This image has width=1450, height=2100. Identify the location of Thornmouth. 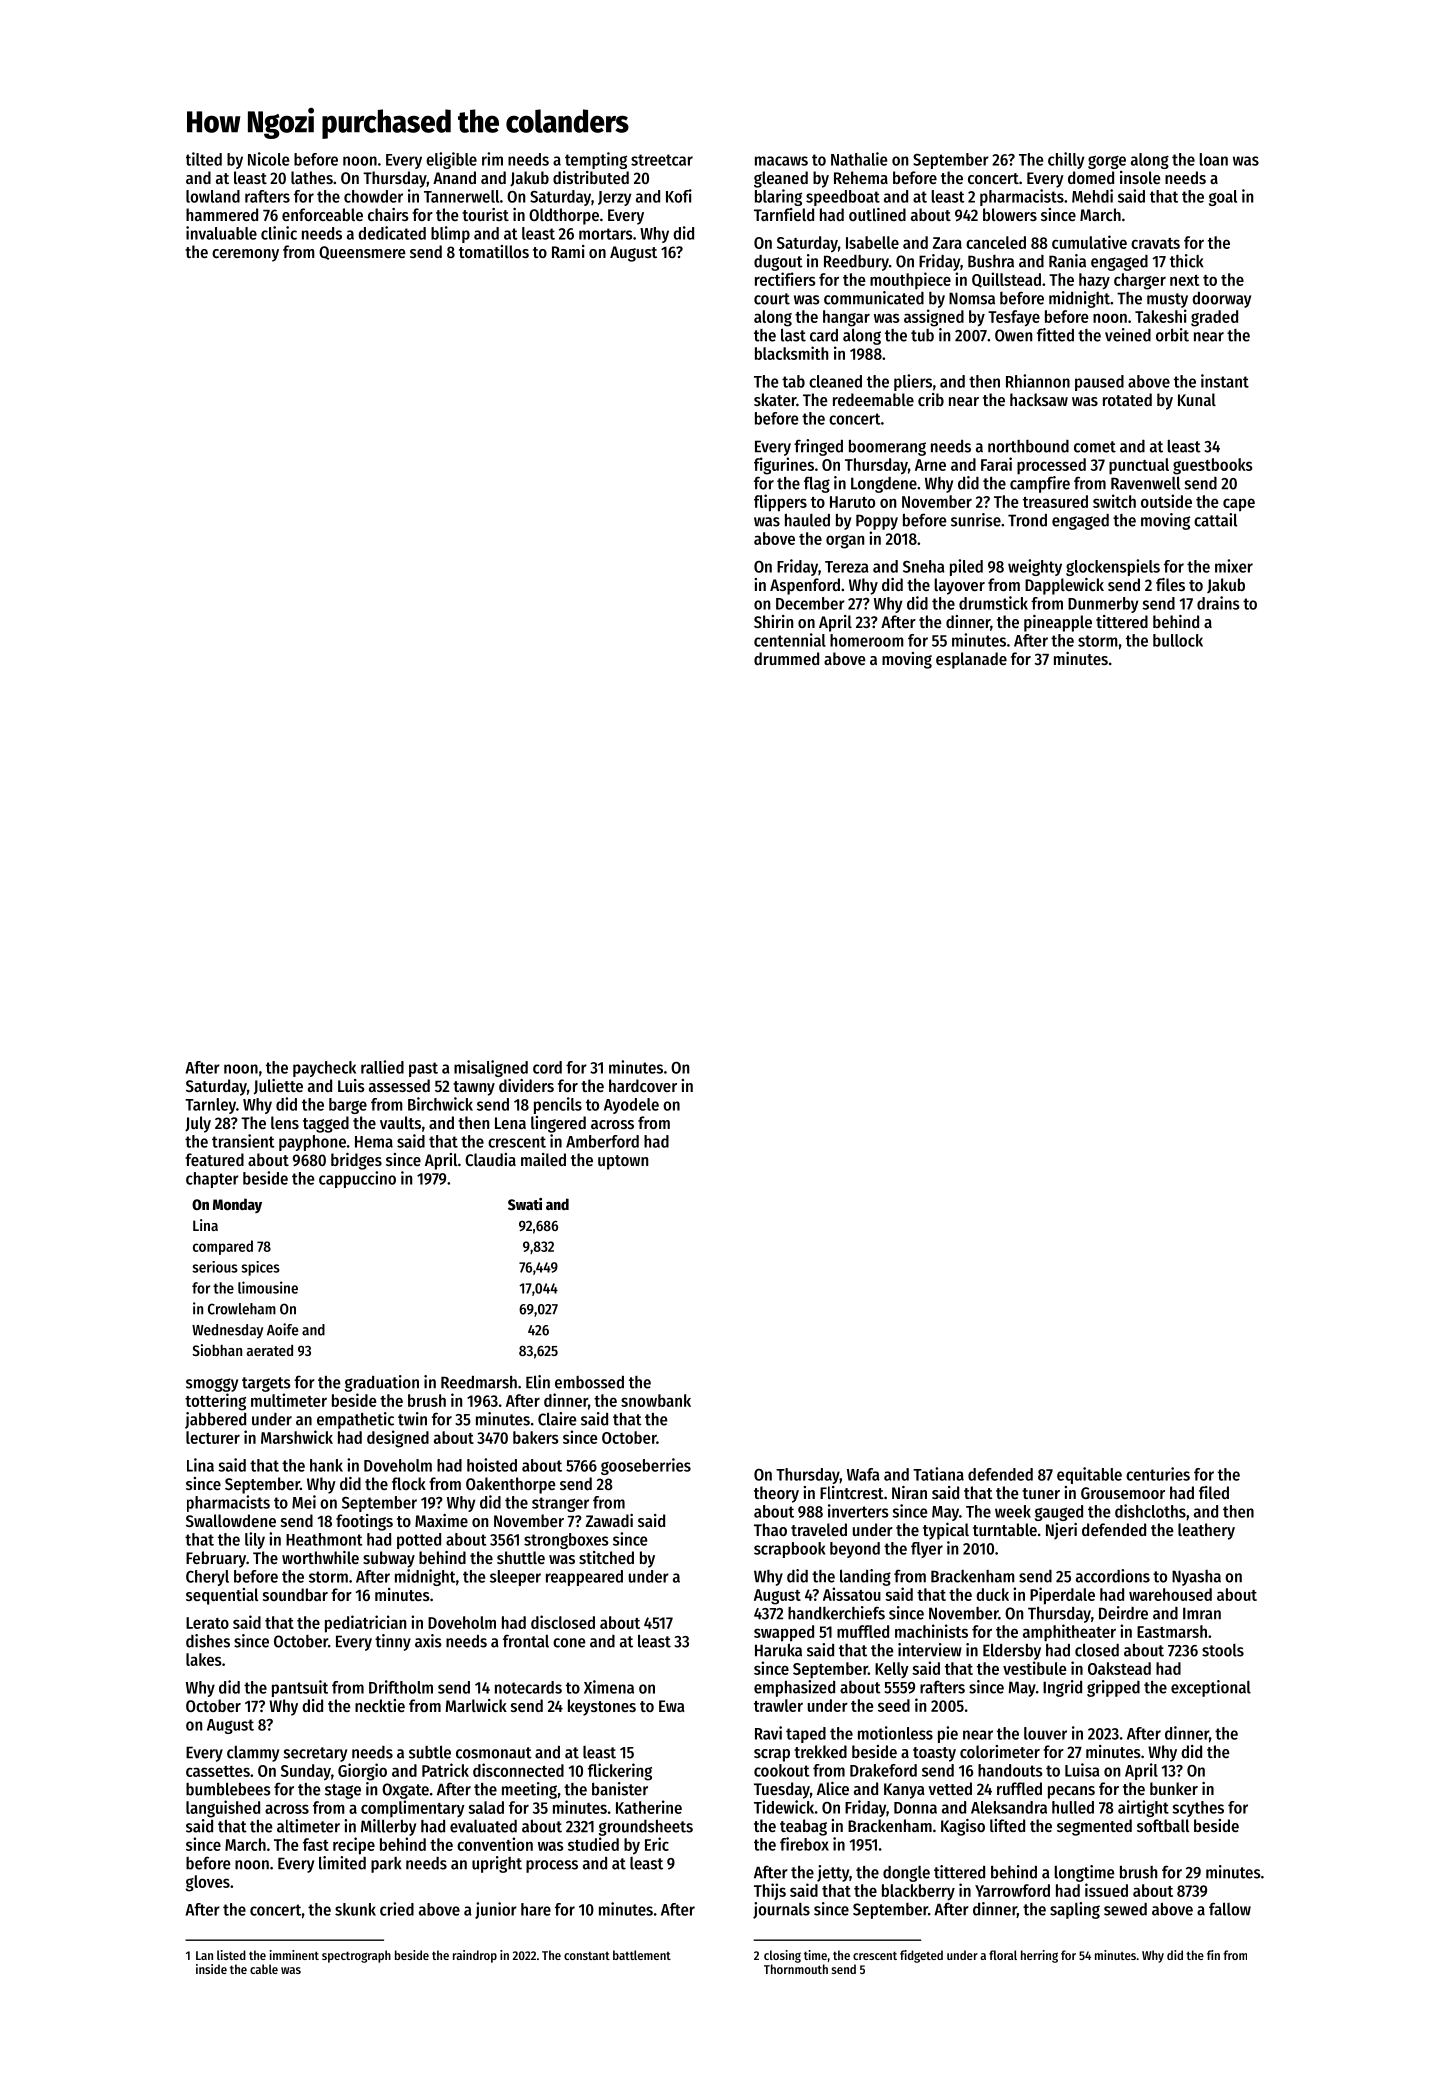
(796, 1969).
